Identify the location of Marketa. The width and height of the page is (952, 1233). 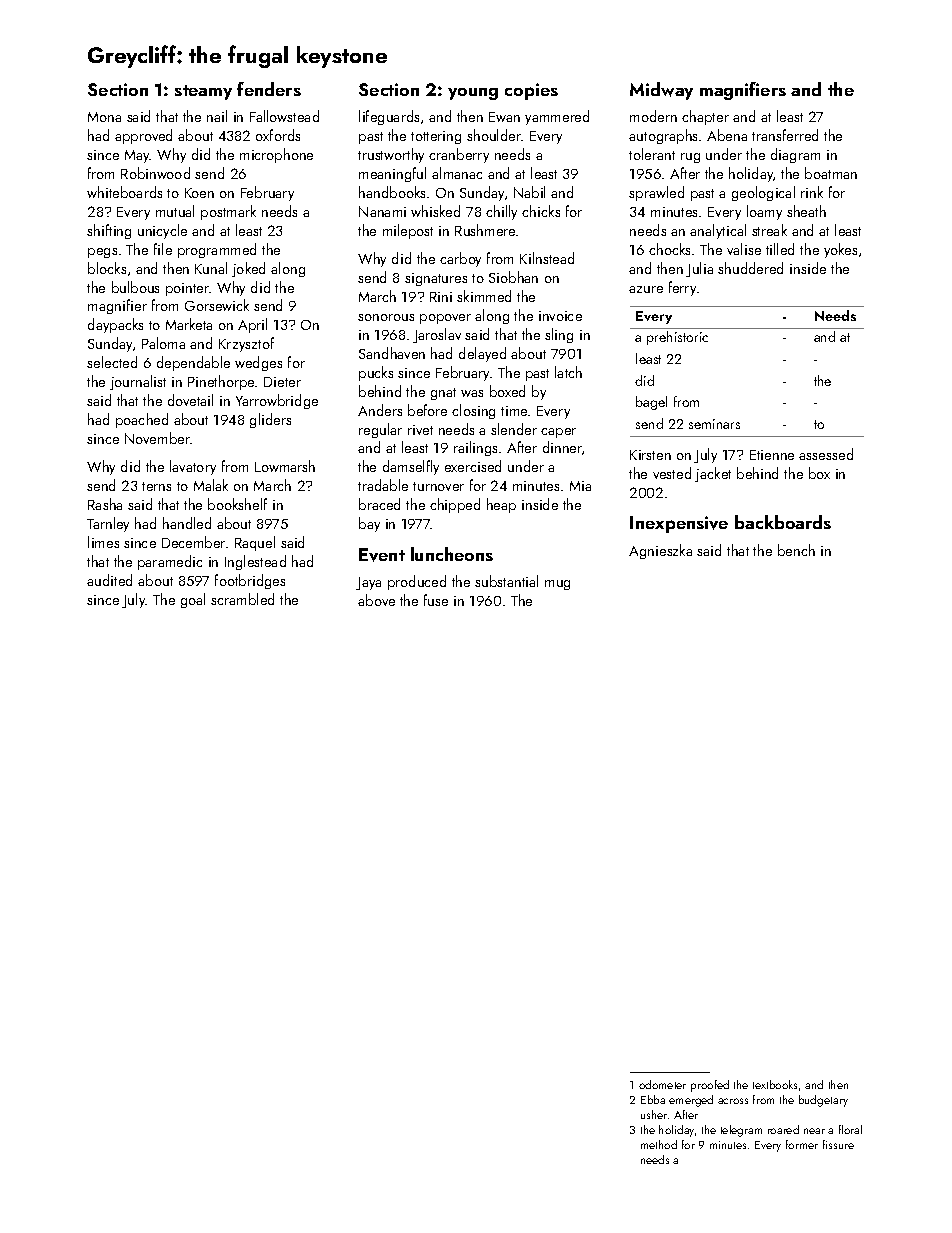
(189, 324).
